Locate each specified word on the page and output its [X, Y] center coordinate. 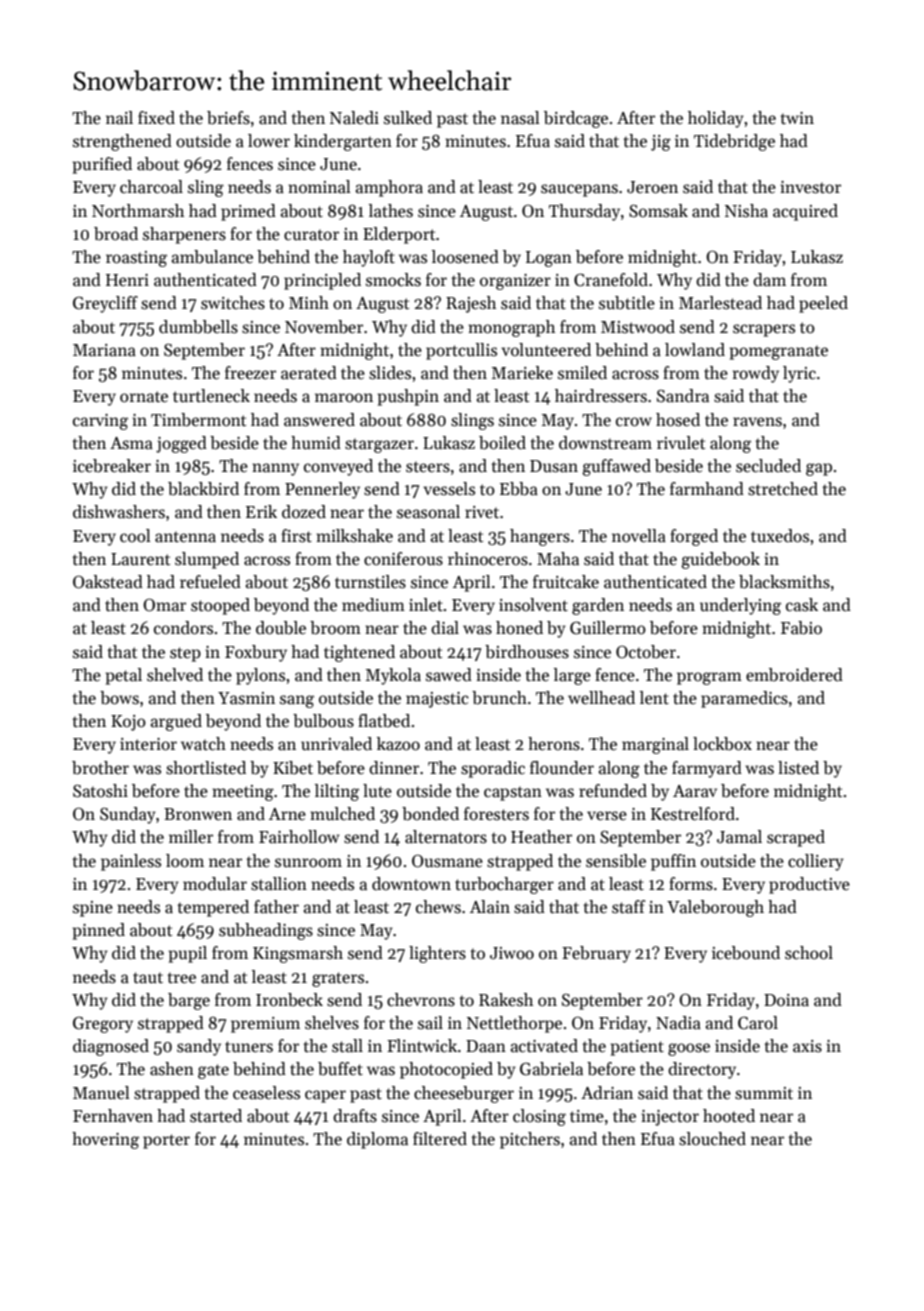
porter [166, 1141]
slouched [712, 1139]
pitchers [530, 1140]
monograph [511, 328]
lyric [799, 374]
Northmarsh [138, 210]
